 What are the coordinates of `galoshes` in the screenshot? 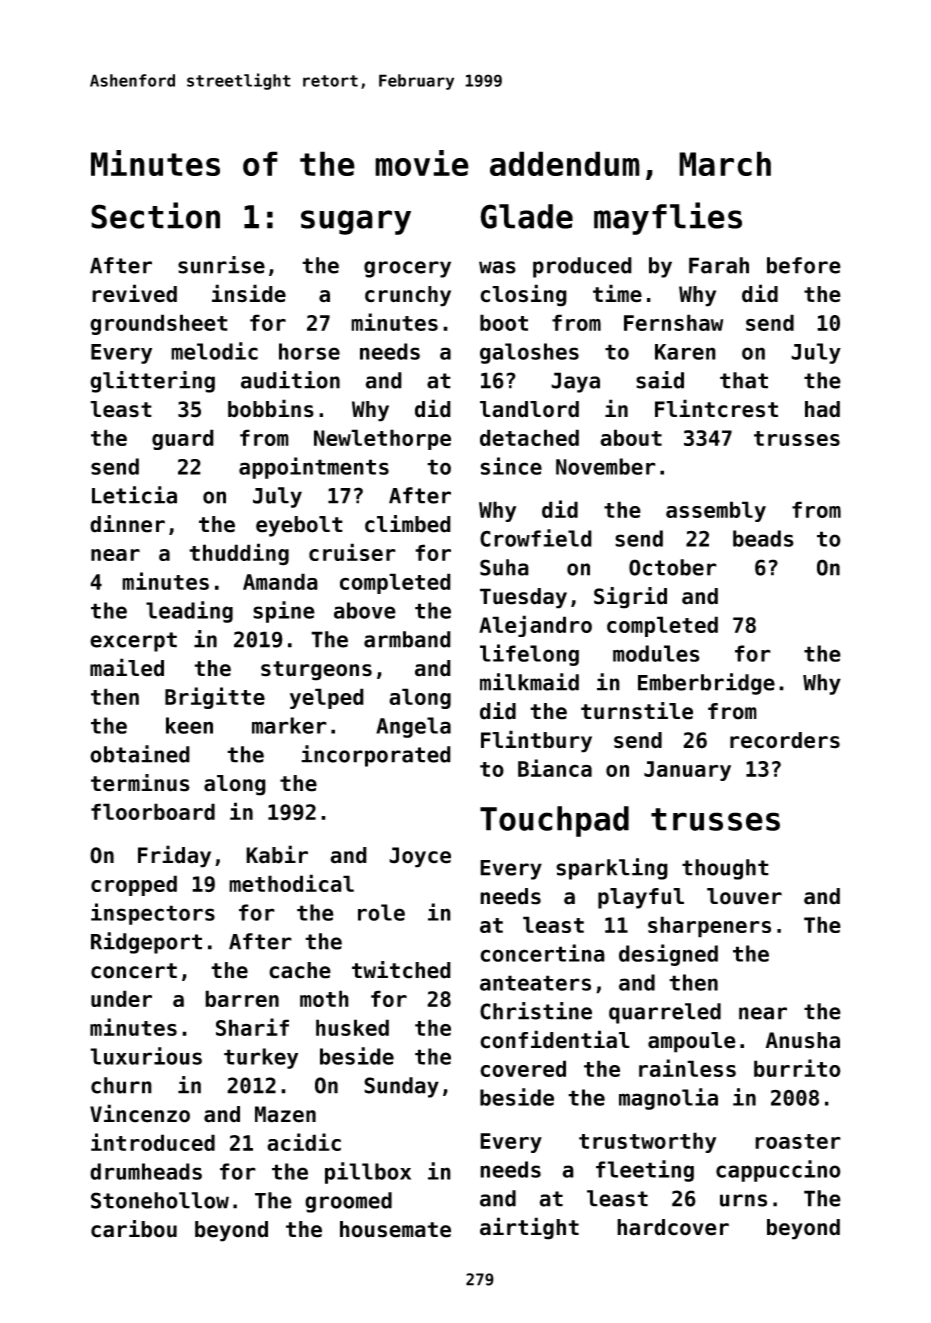 It's located at (529, 353).
